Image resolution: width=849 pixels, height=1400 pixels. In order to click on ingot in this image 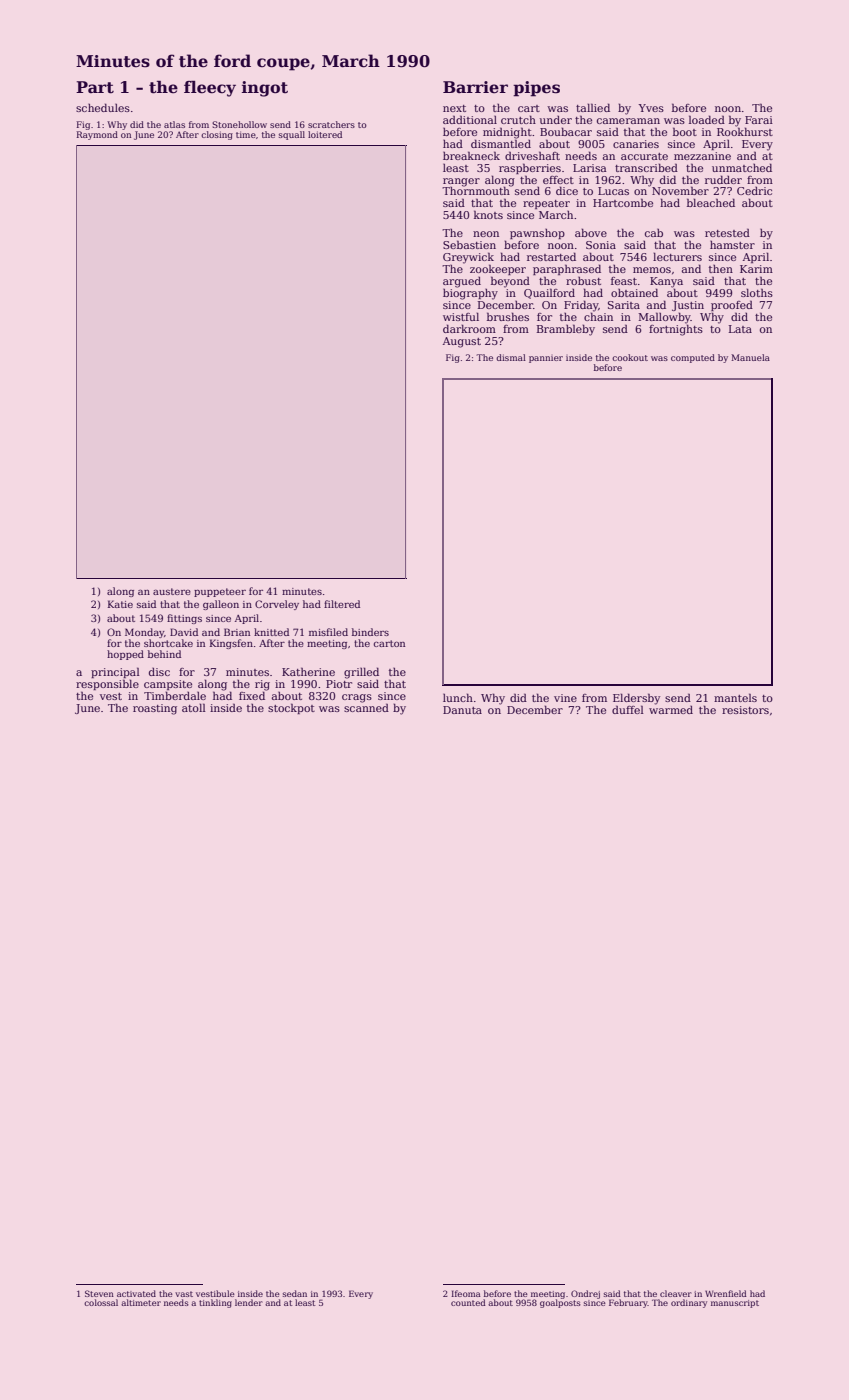, I will do `click(265, 89)`.
